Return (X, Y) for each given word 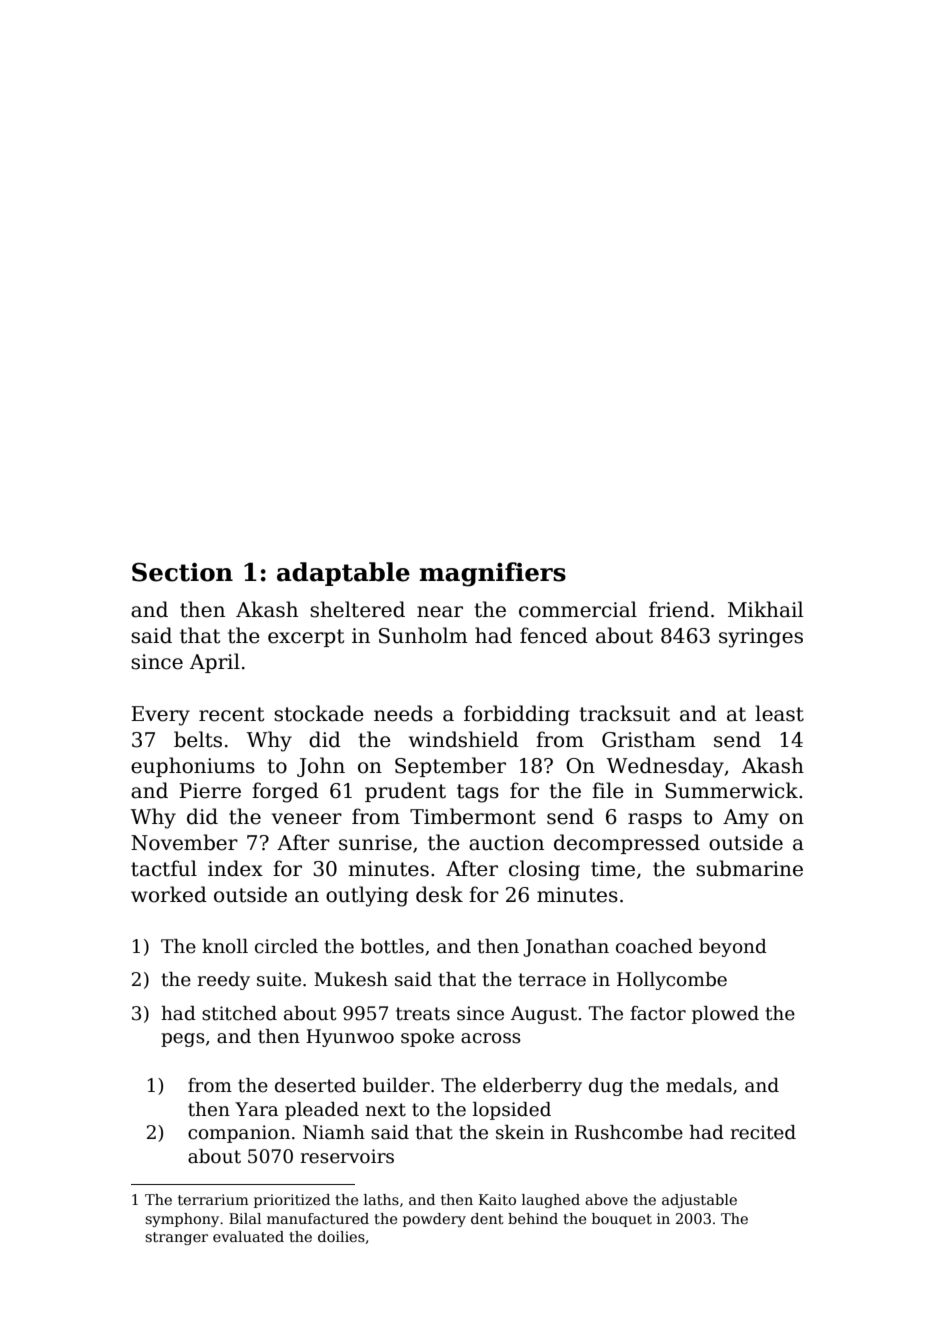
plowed (725, 1015)
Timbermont (473, 816)
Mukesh (351, 979)
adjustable (699, 1201)
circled (286, 946)
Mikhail (766, 609)
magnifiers (492, 574)
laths (381, 1199)
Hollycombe (672, 981)
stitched (239, 1013)
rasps (655, 820)
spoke (427, 1038)
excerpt (306, 638)
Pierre (210, 791)
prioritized (292, 1201)
